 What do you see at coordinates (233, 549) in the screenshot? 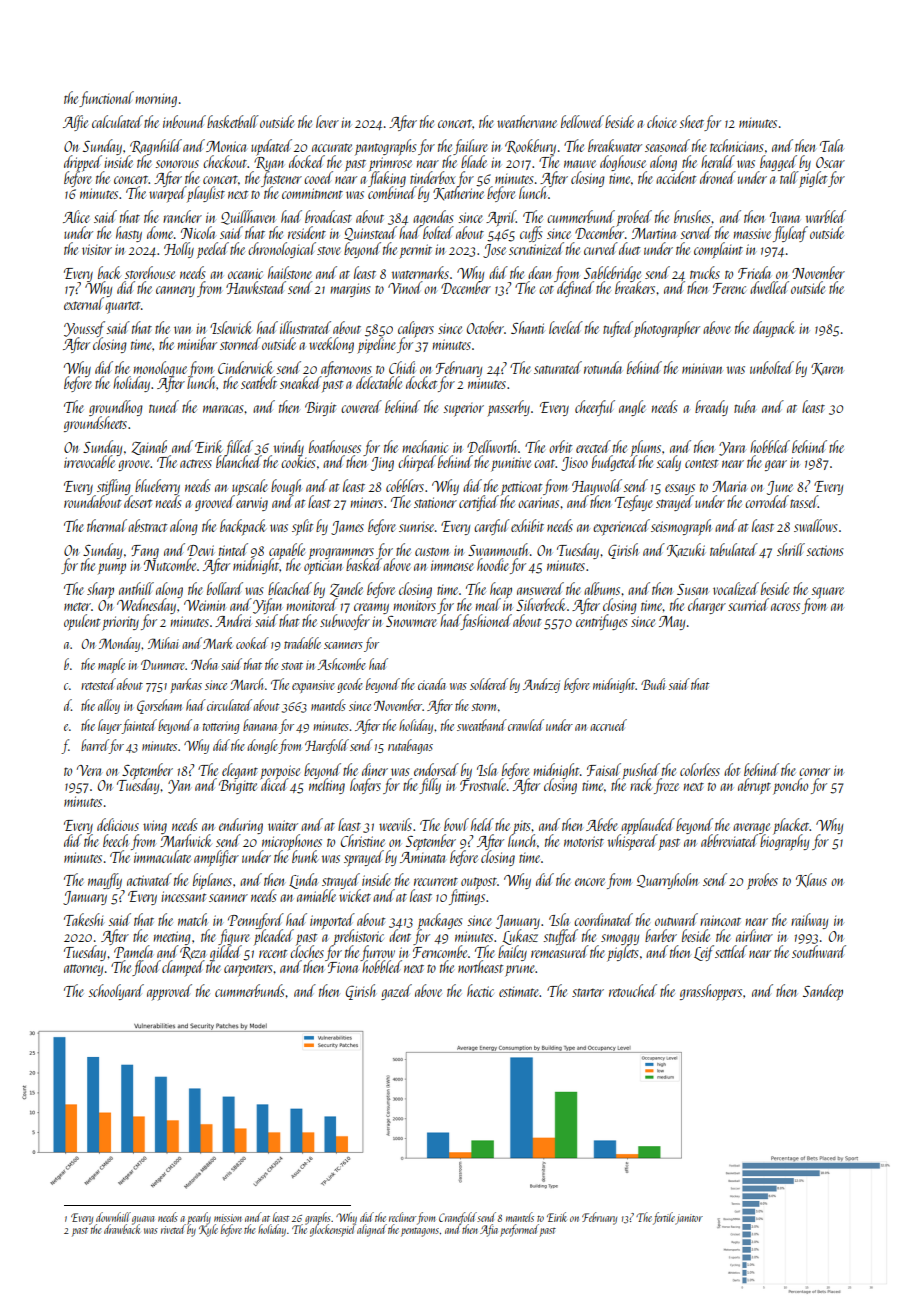
I see `tinted` at bounding box center [233, 549].
